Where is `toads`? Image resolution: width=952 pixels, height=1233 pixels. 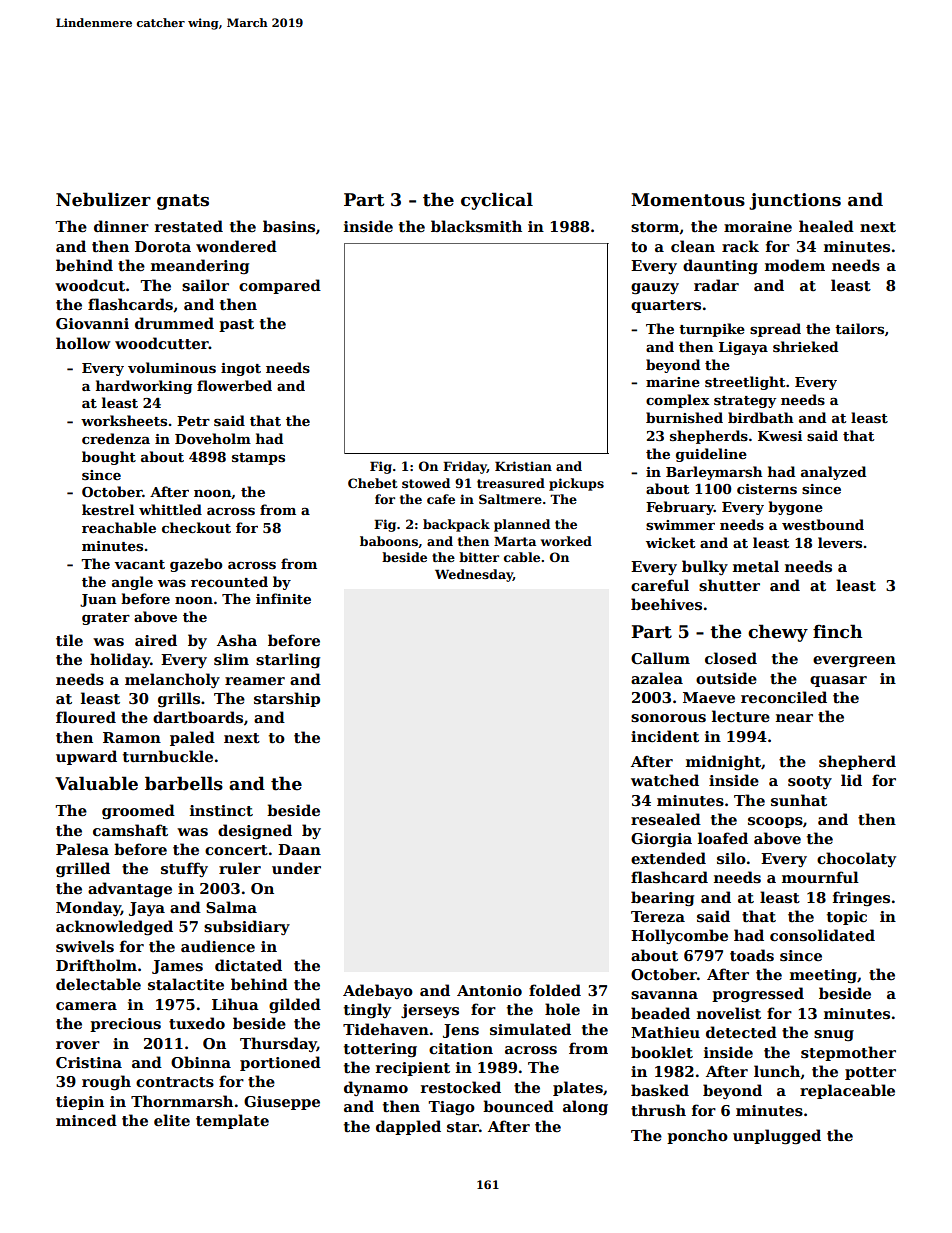
toads is located at coordinates (752, 955).
